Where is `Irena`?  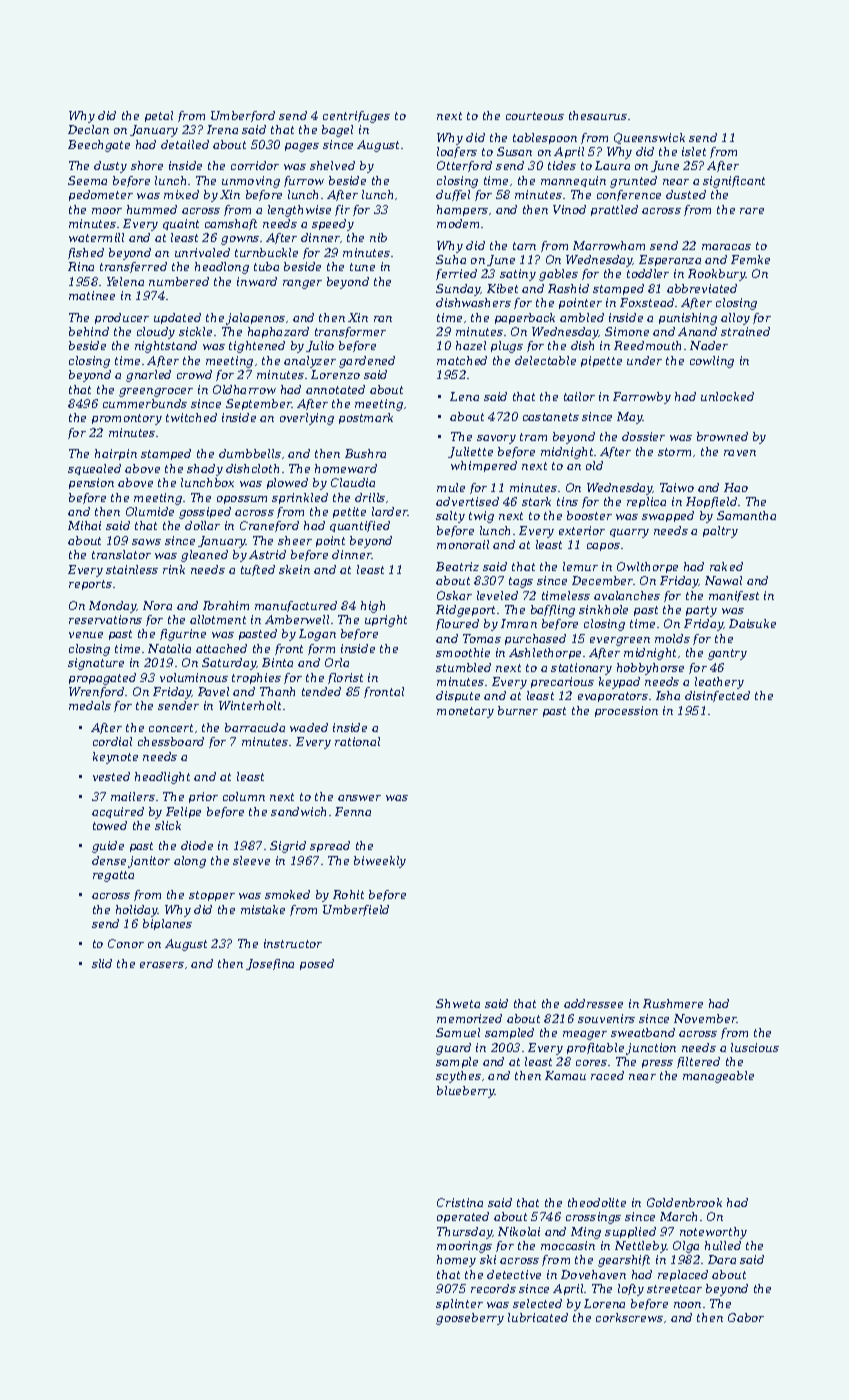
Irena is located at coordinates (222, 129).
